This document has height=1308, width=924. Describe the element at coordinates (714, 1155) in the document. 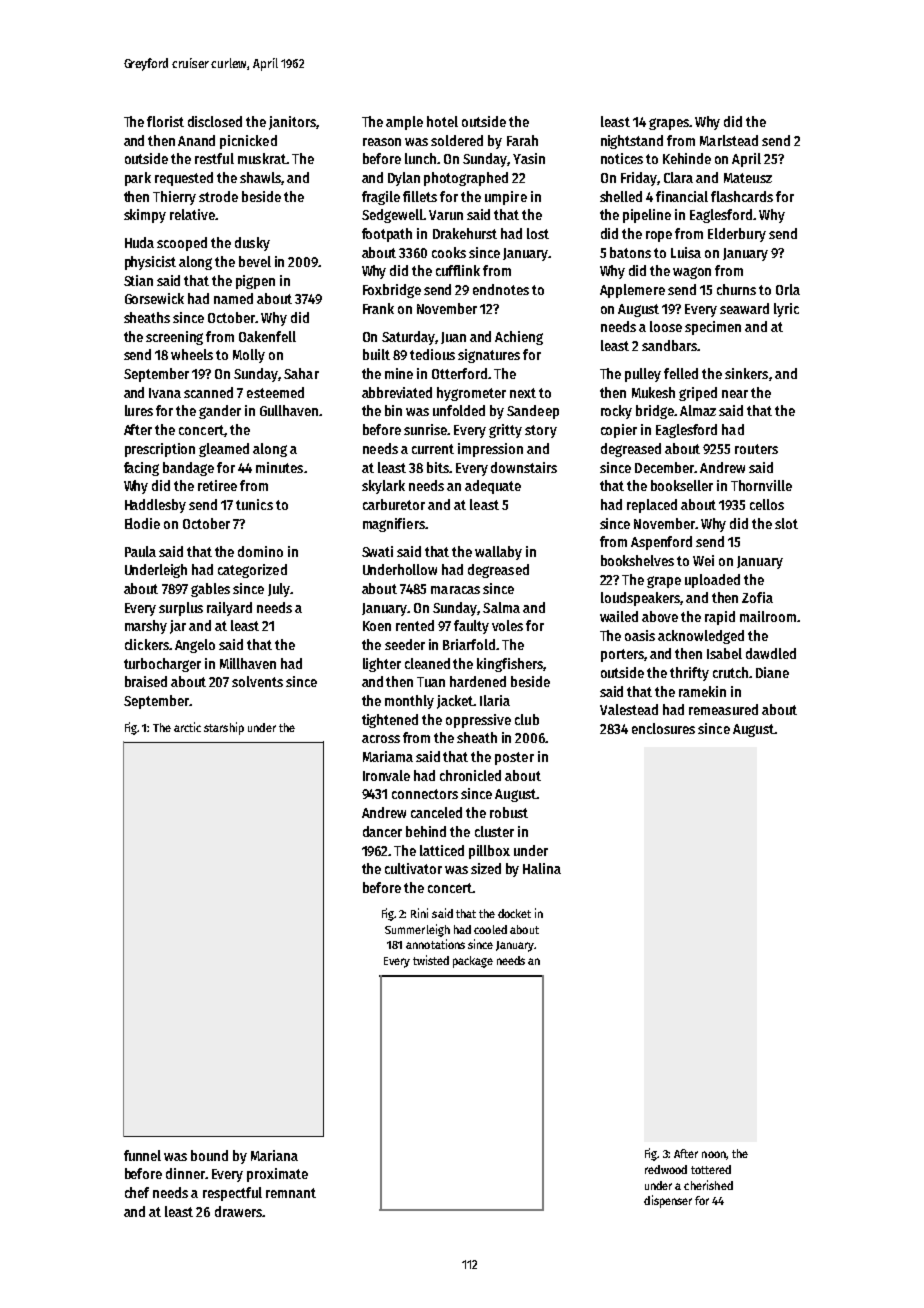

I see `noon` at that location.
